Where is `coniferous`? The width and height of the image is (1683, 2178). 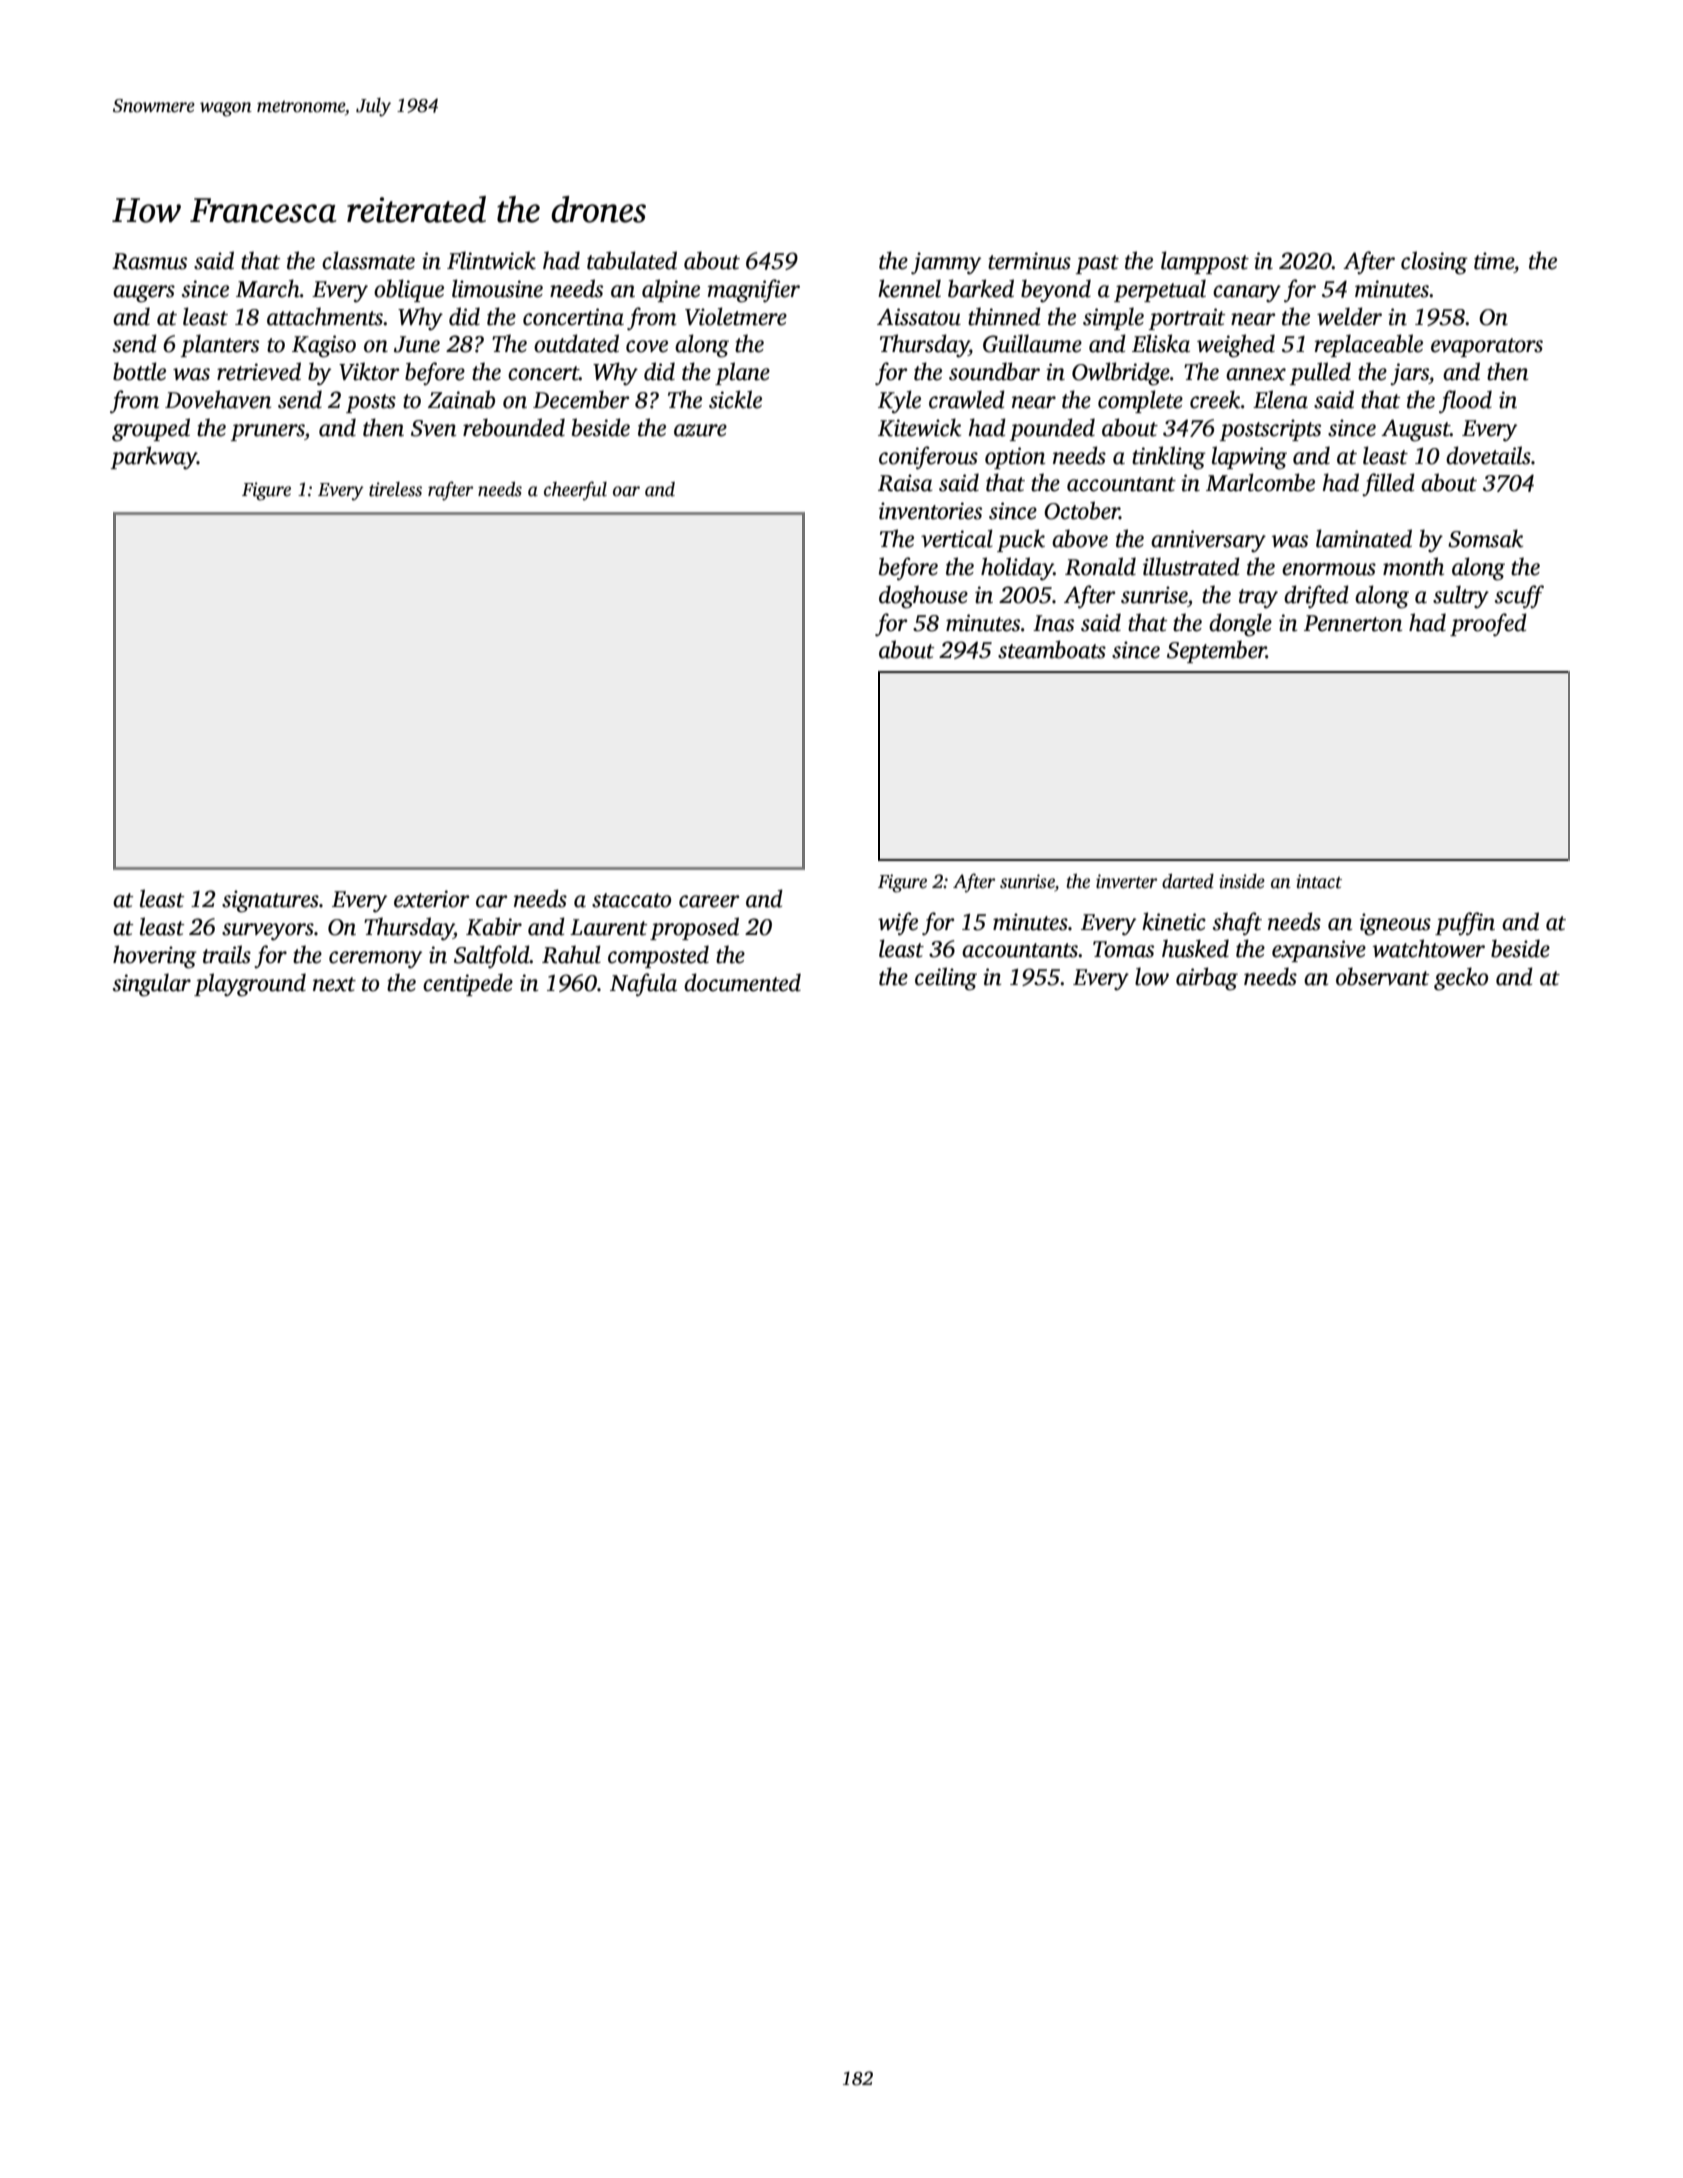 coniferous is located at coordinates (928, 458).
